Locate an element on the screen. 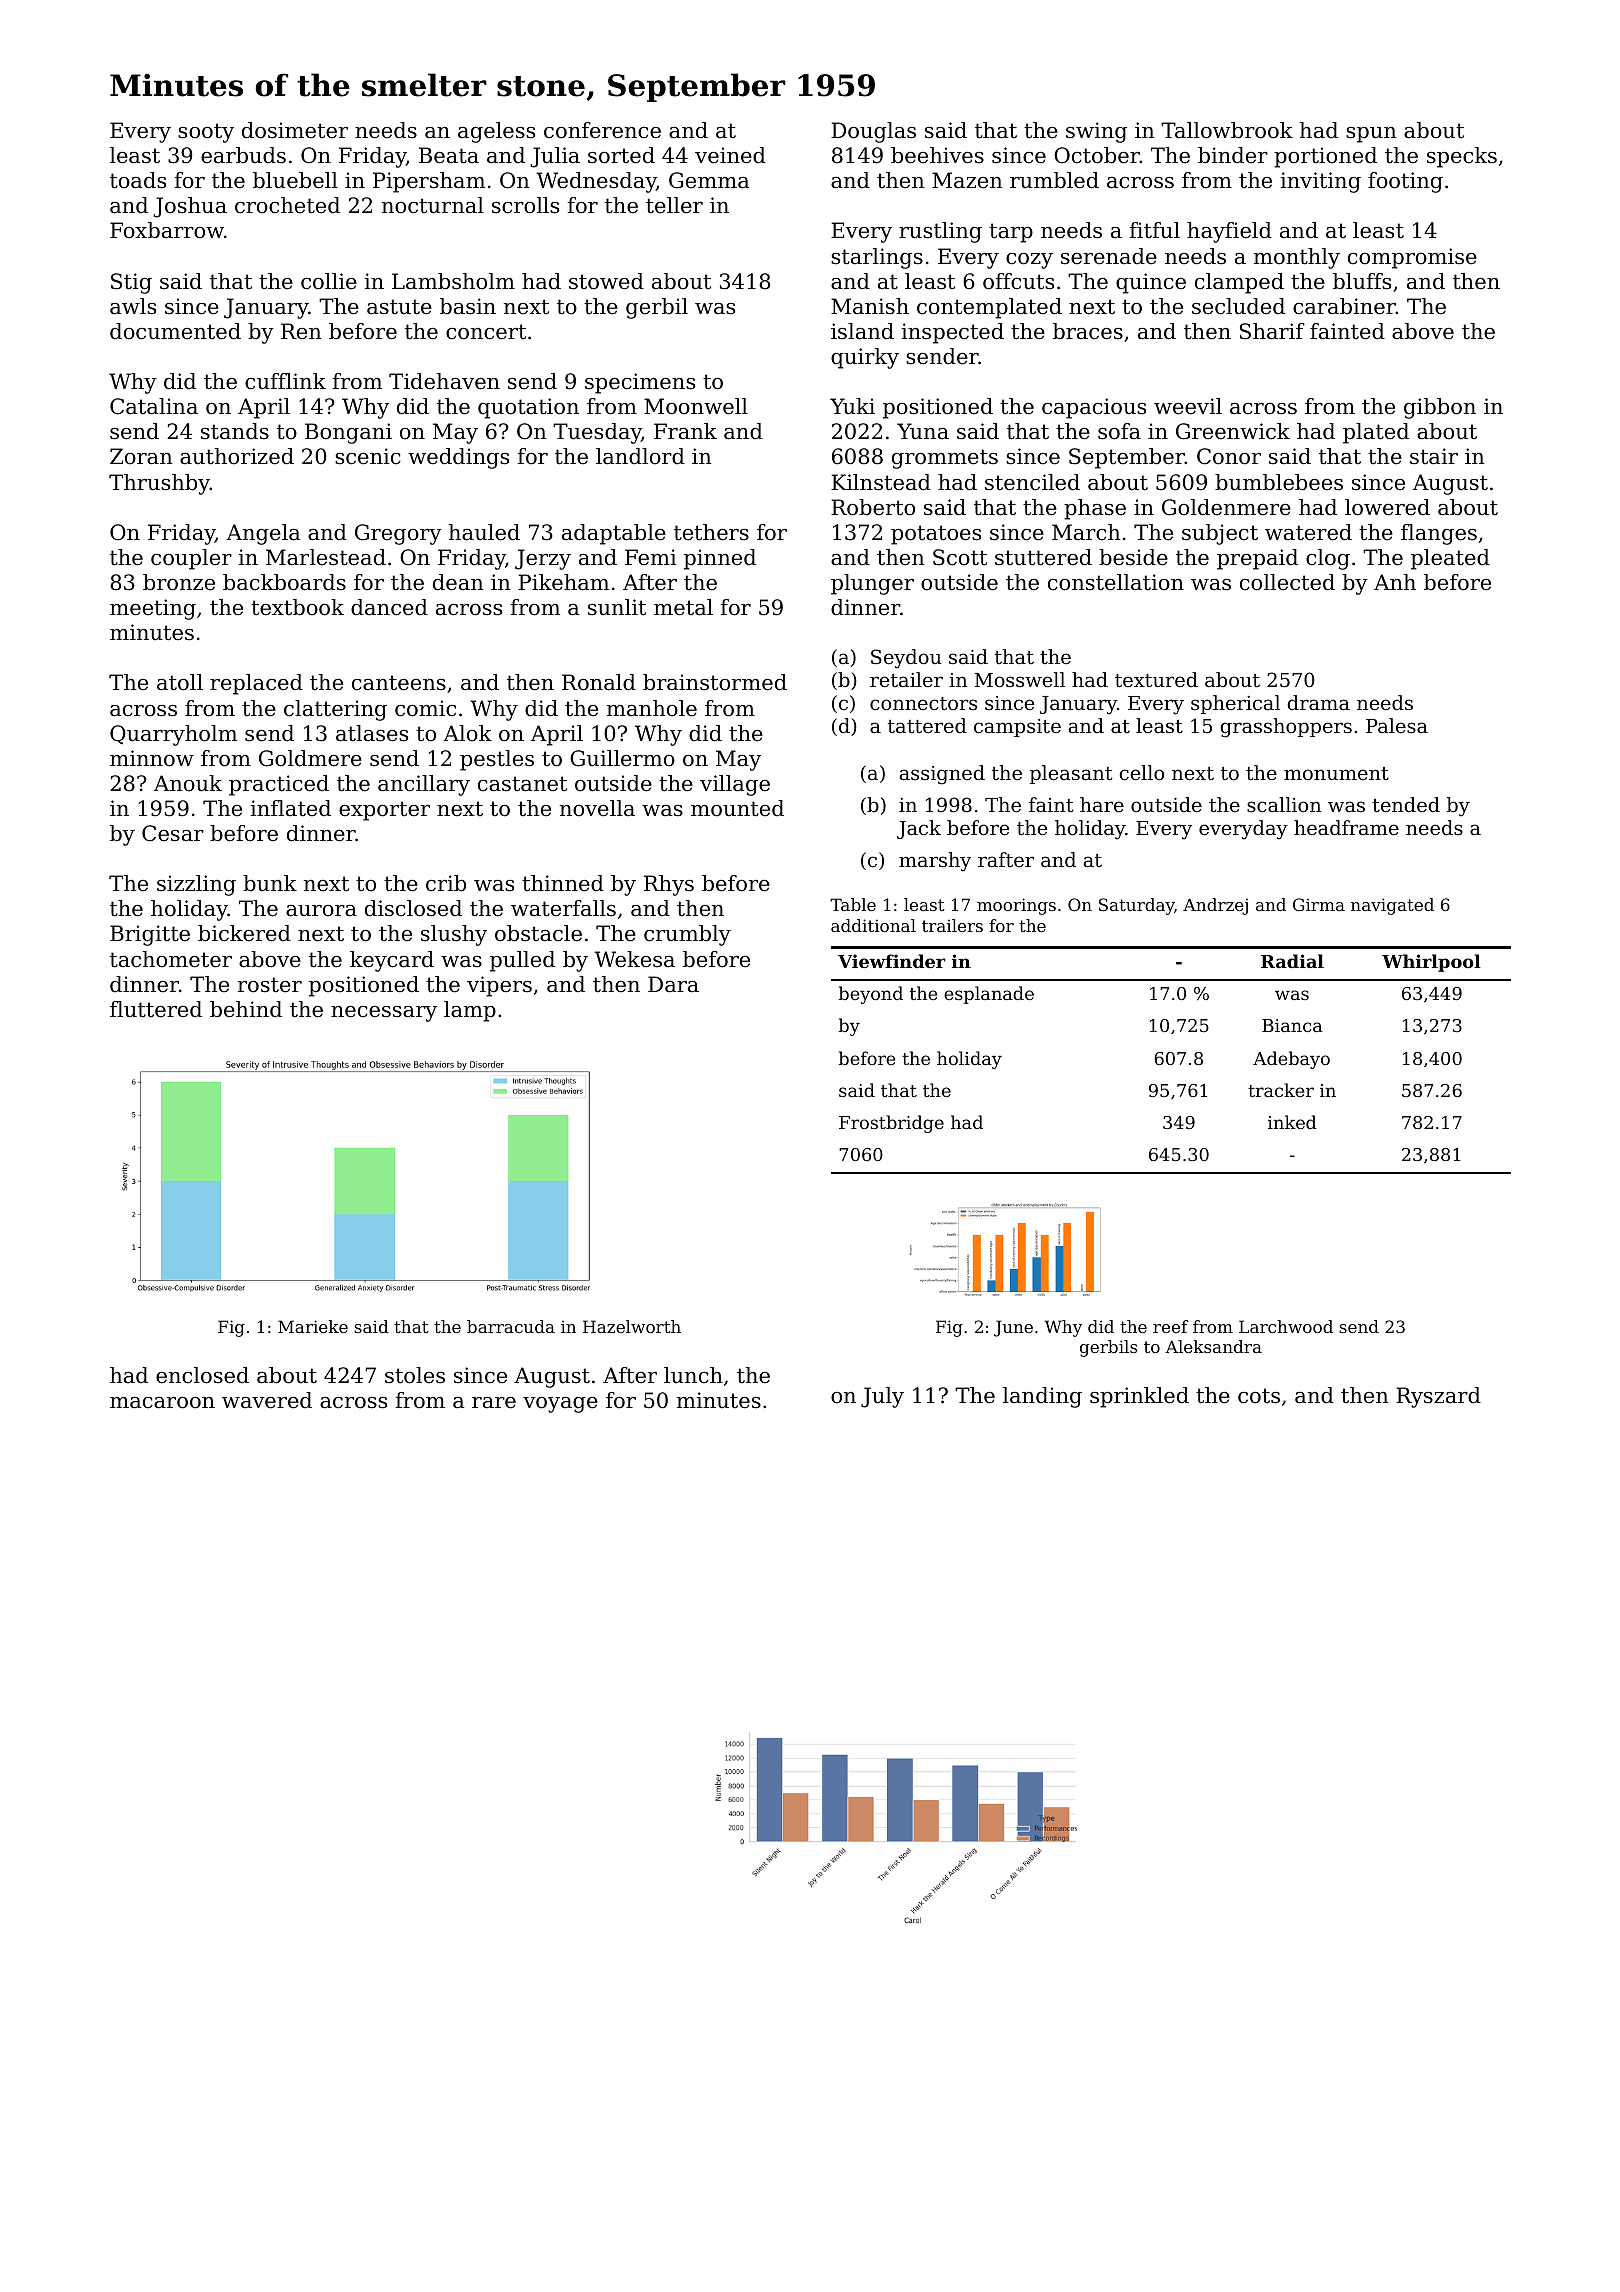 This screenshot has height=2292, width=1620. spun is located at coordinates (1371, 135).
